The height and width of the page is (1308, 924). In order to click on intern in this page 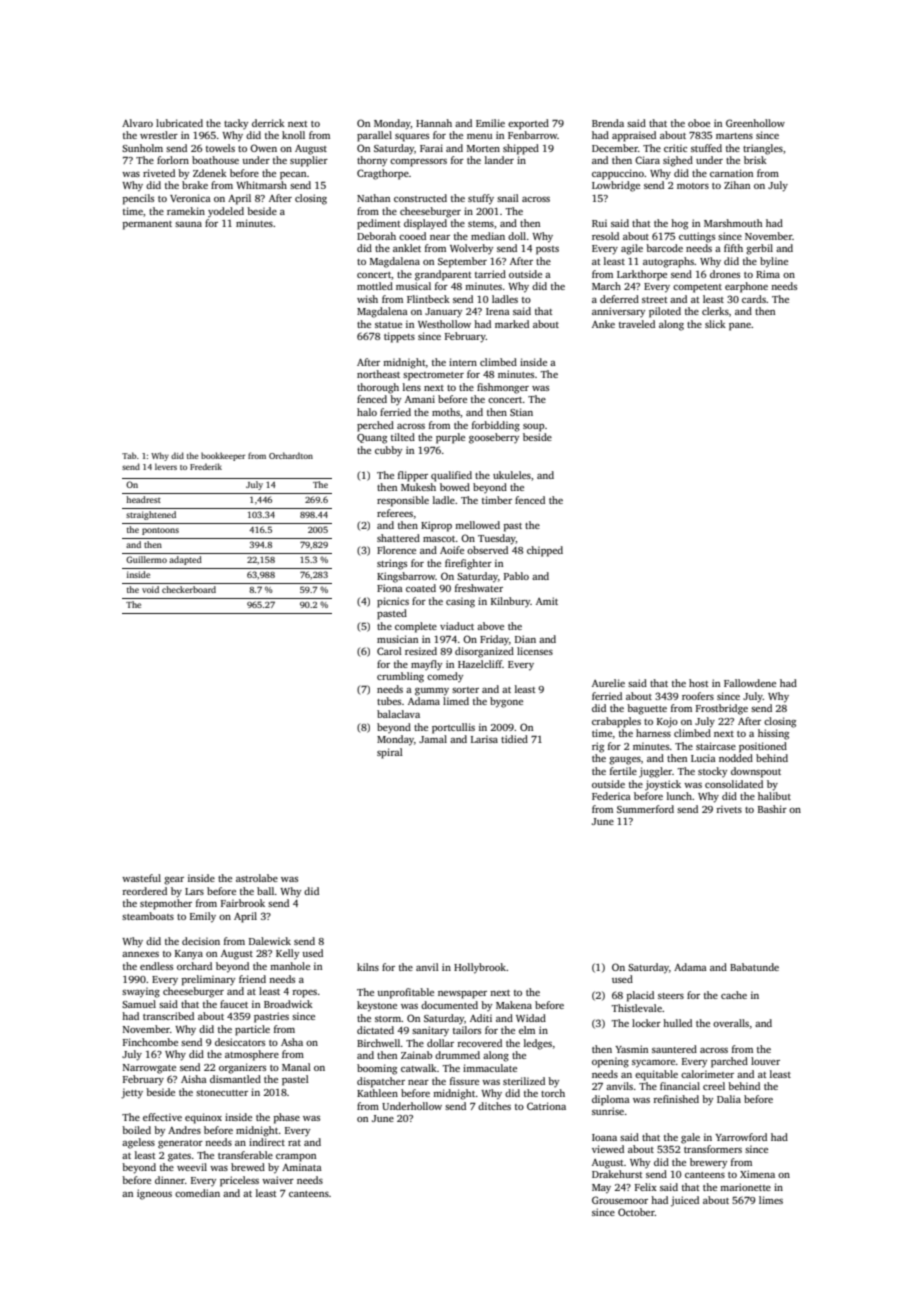, I will do `click(463, 362)`.
